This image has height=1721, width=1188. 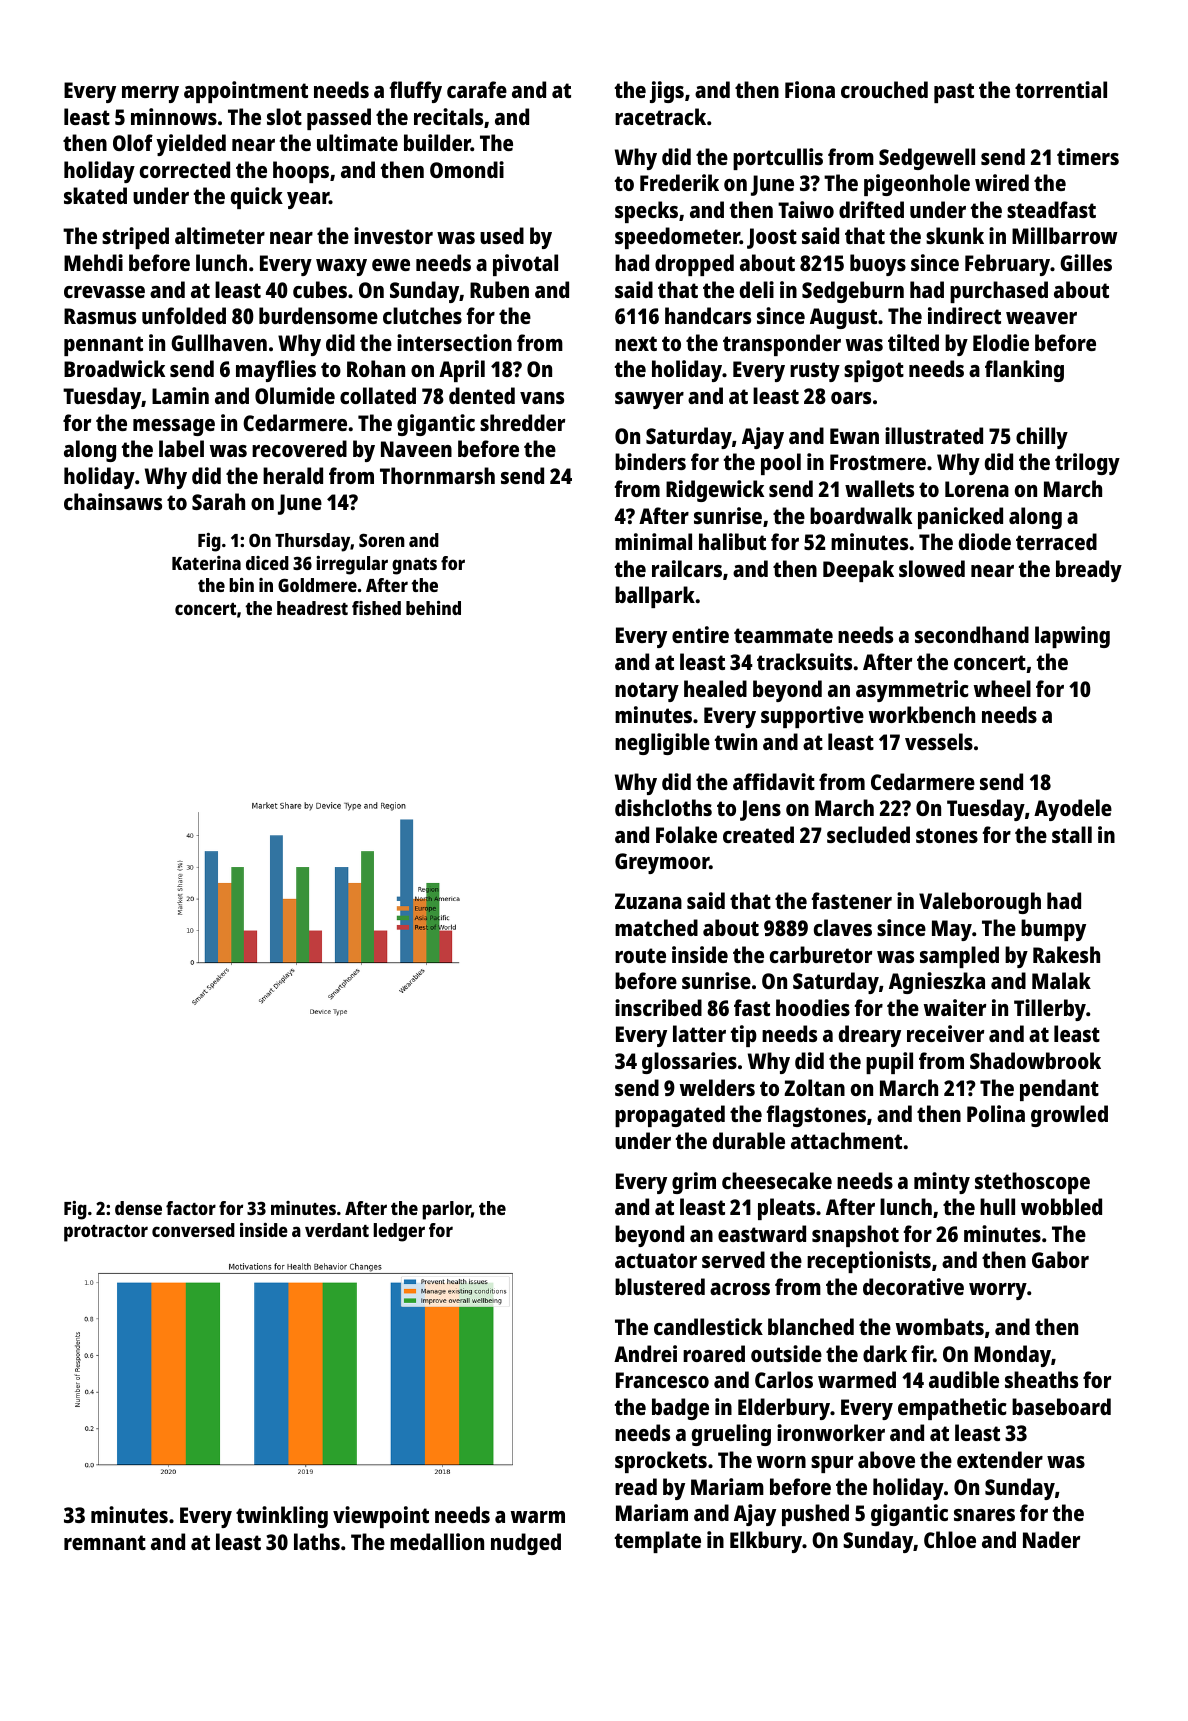 I want to click on propagated, so click(x=670, y=1116).
